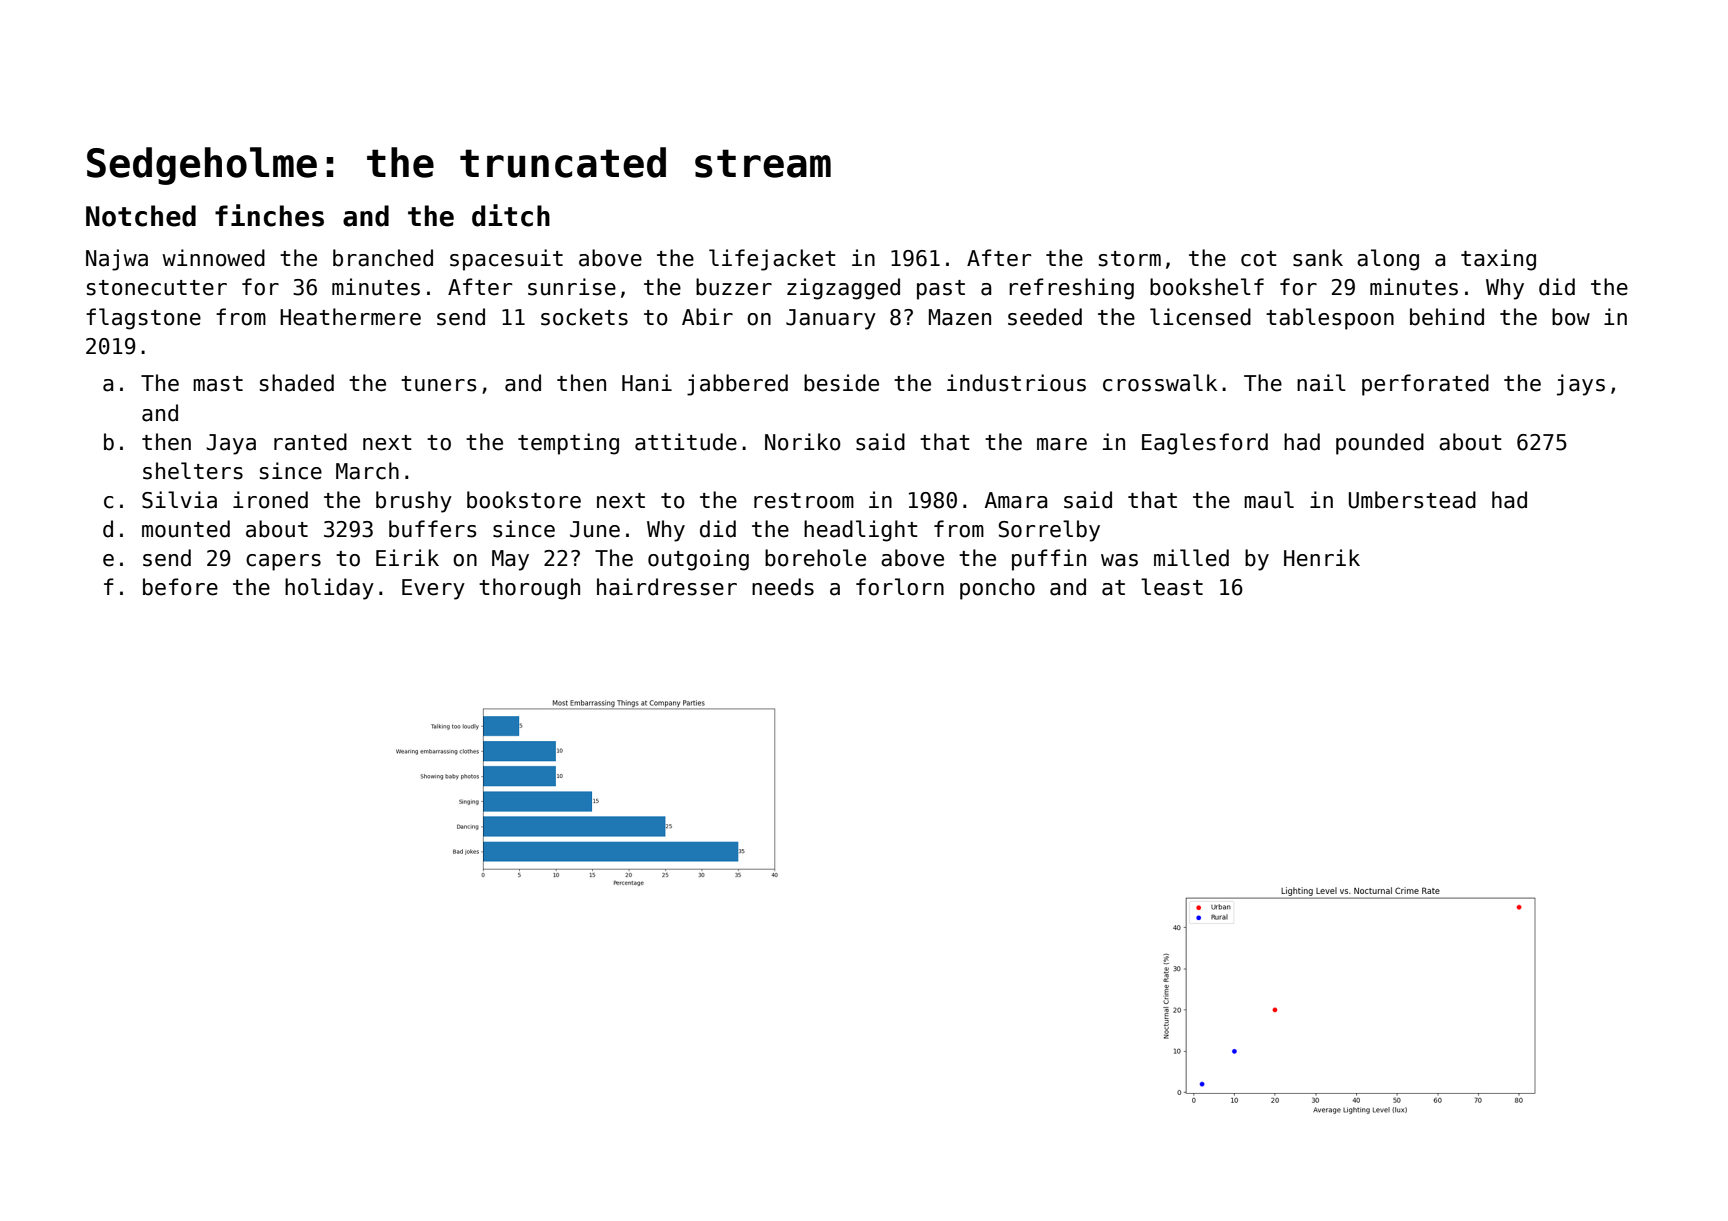  I want to click on needs, so click(783, 587).
